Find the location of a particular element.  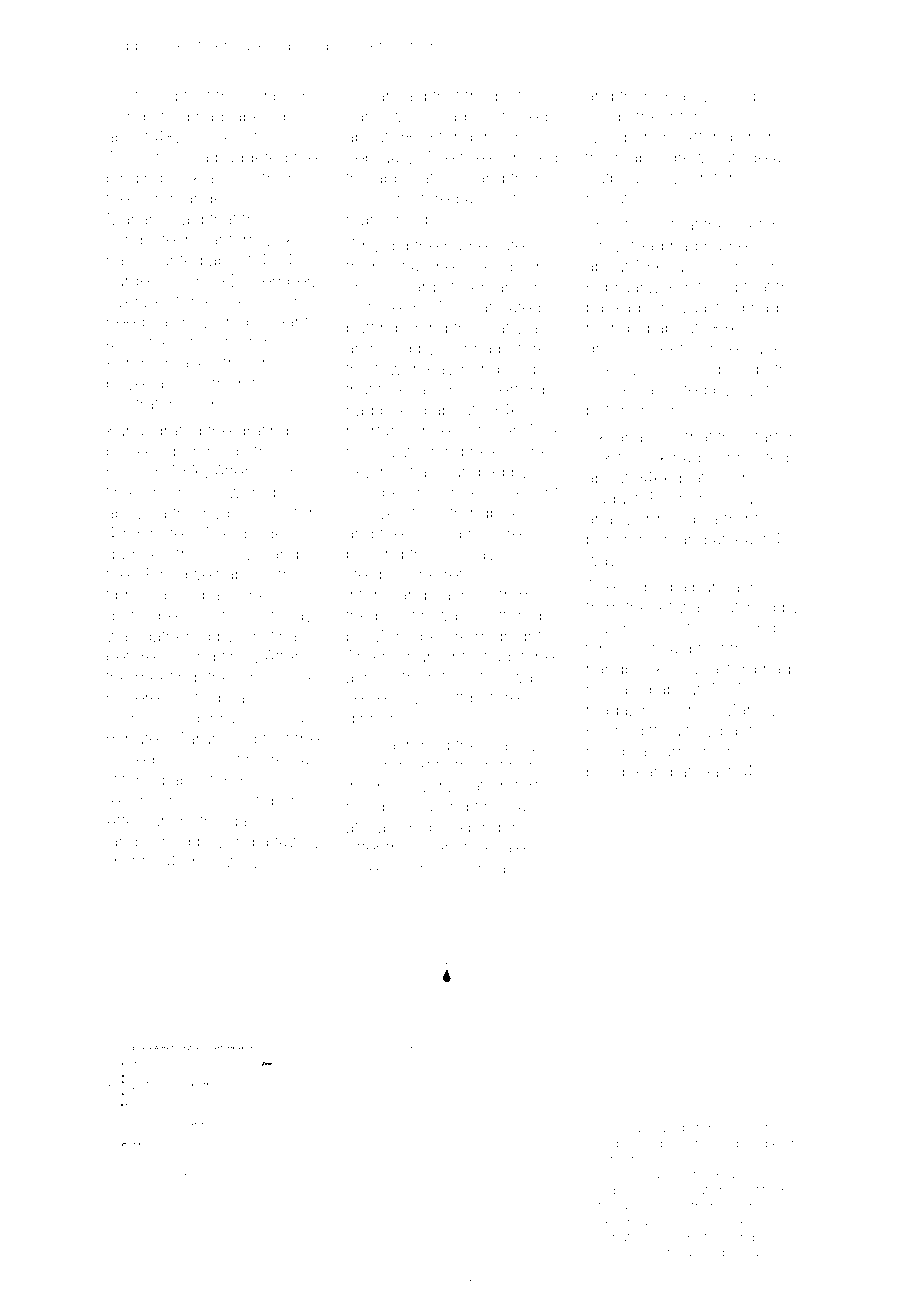

starter is located at coordinates (771, 437).
